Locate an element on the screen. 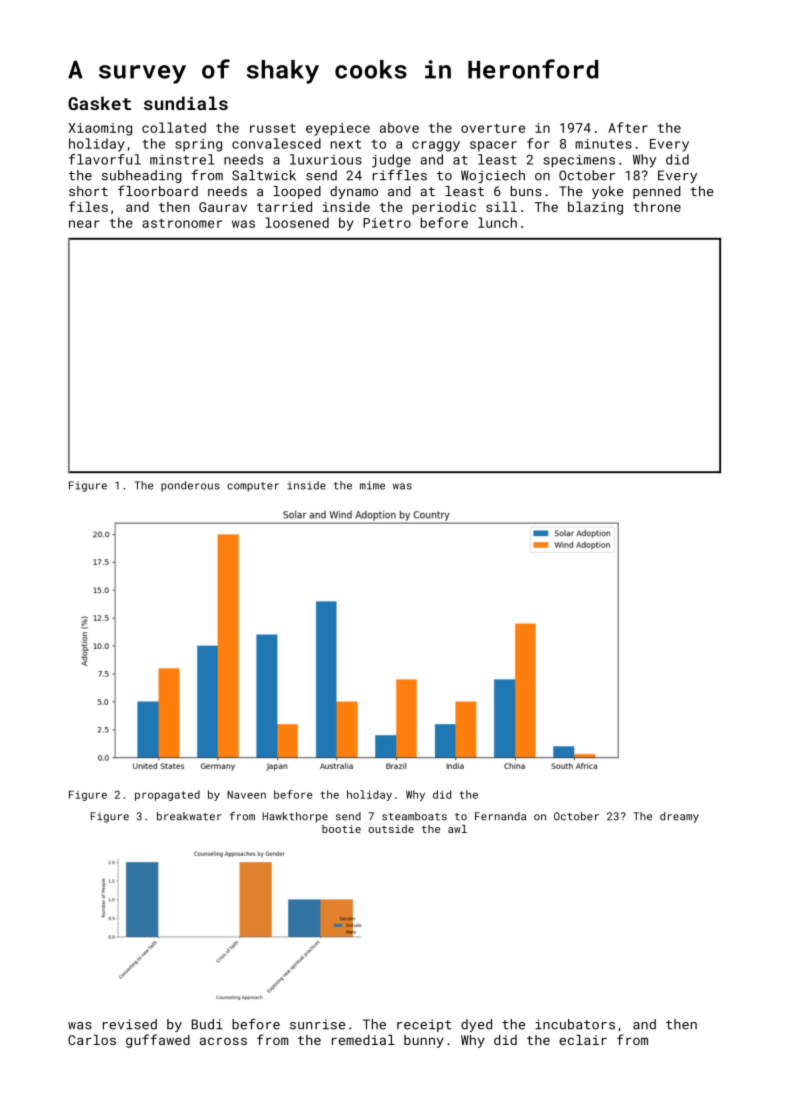  Naveen is located at coordinates (246, 795).
